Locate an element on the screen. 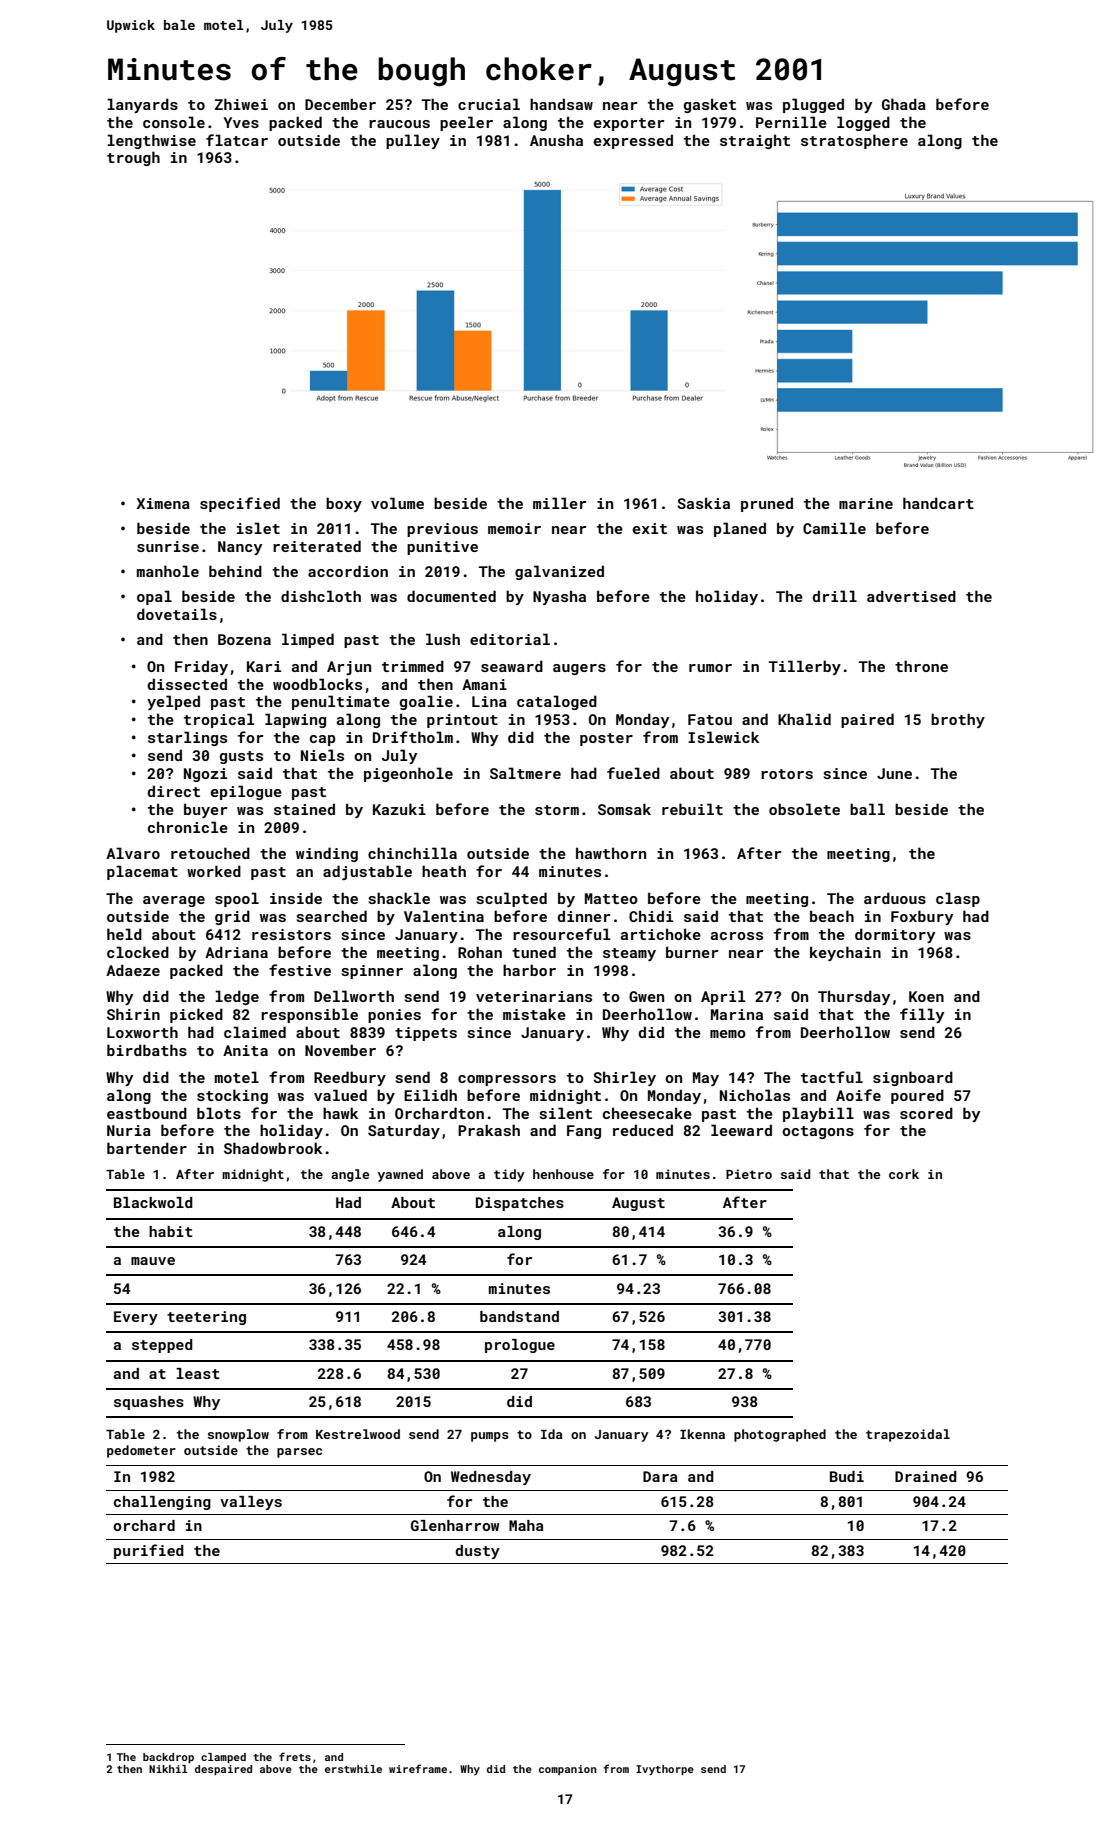 Image resolution: width=1114 pixels, height=1835 pixels. across is located at coordinates (737, 936).
